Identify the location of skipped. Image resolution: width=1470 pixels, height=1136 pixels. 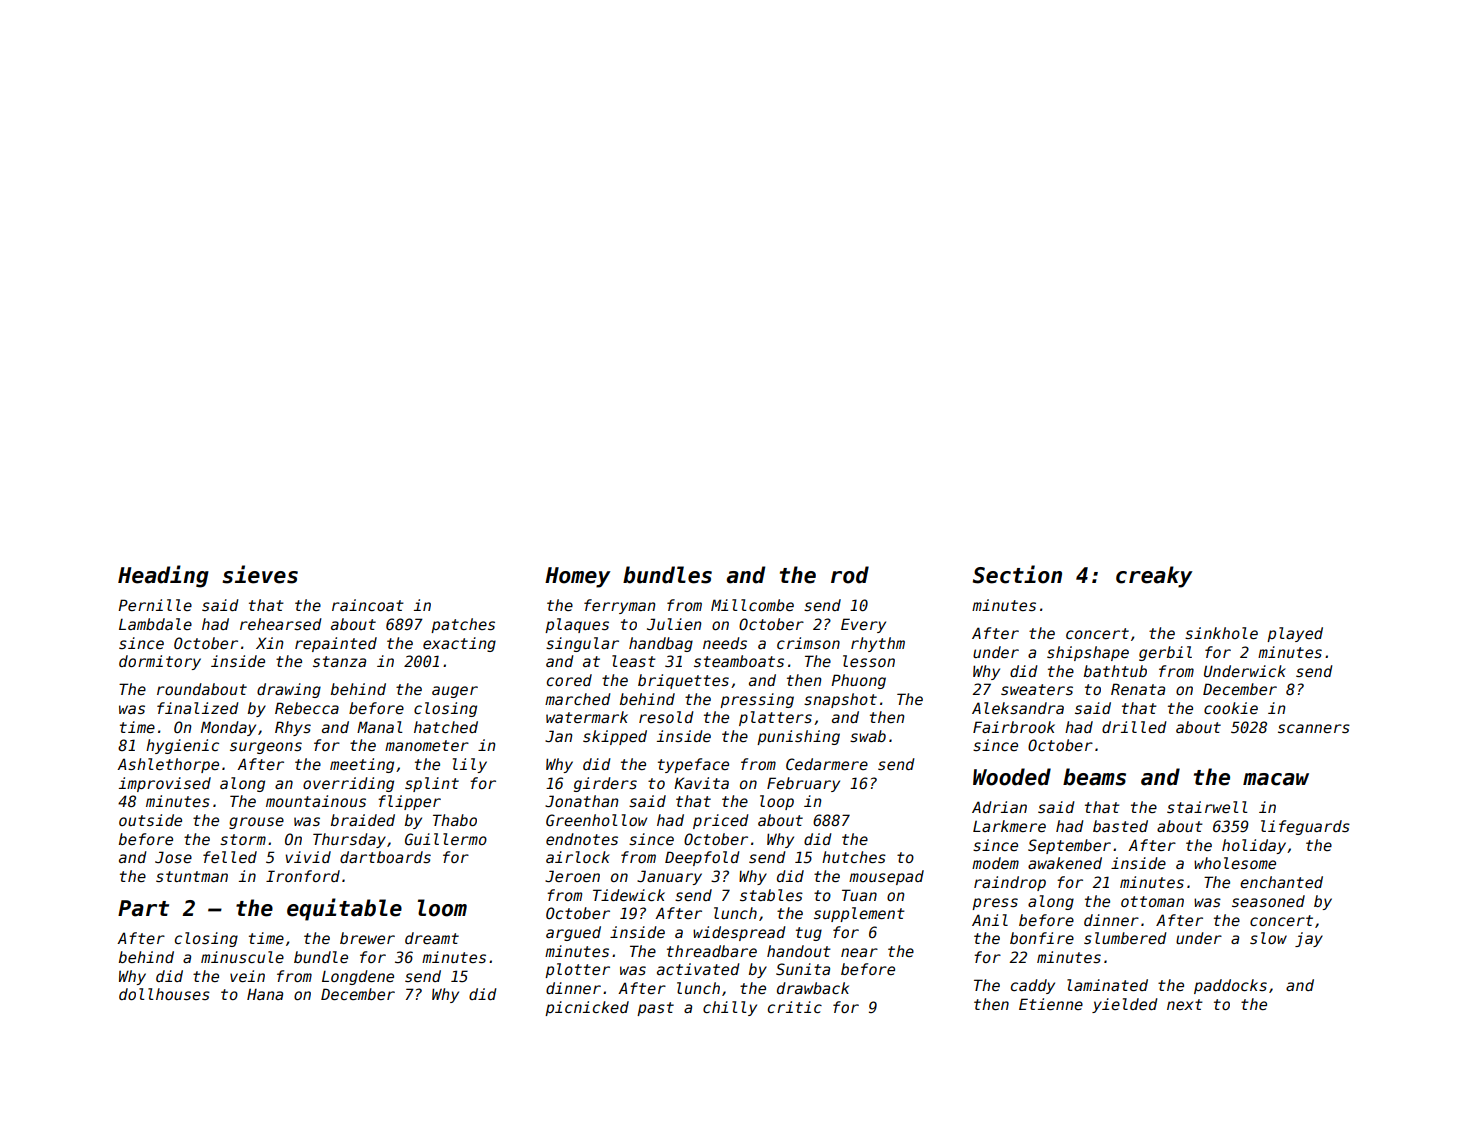
(615, 737).
